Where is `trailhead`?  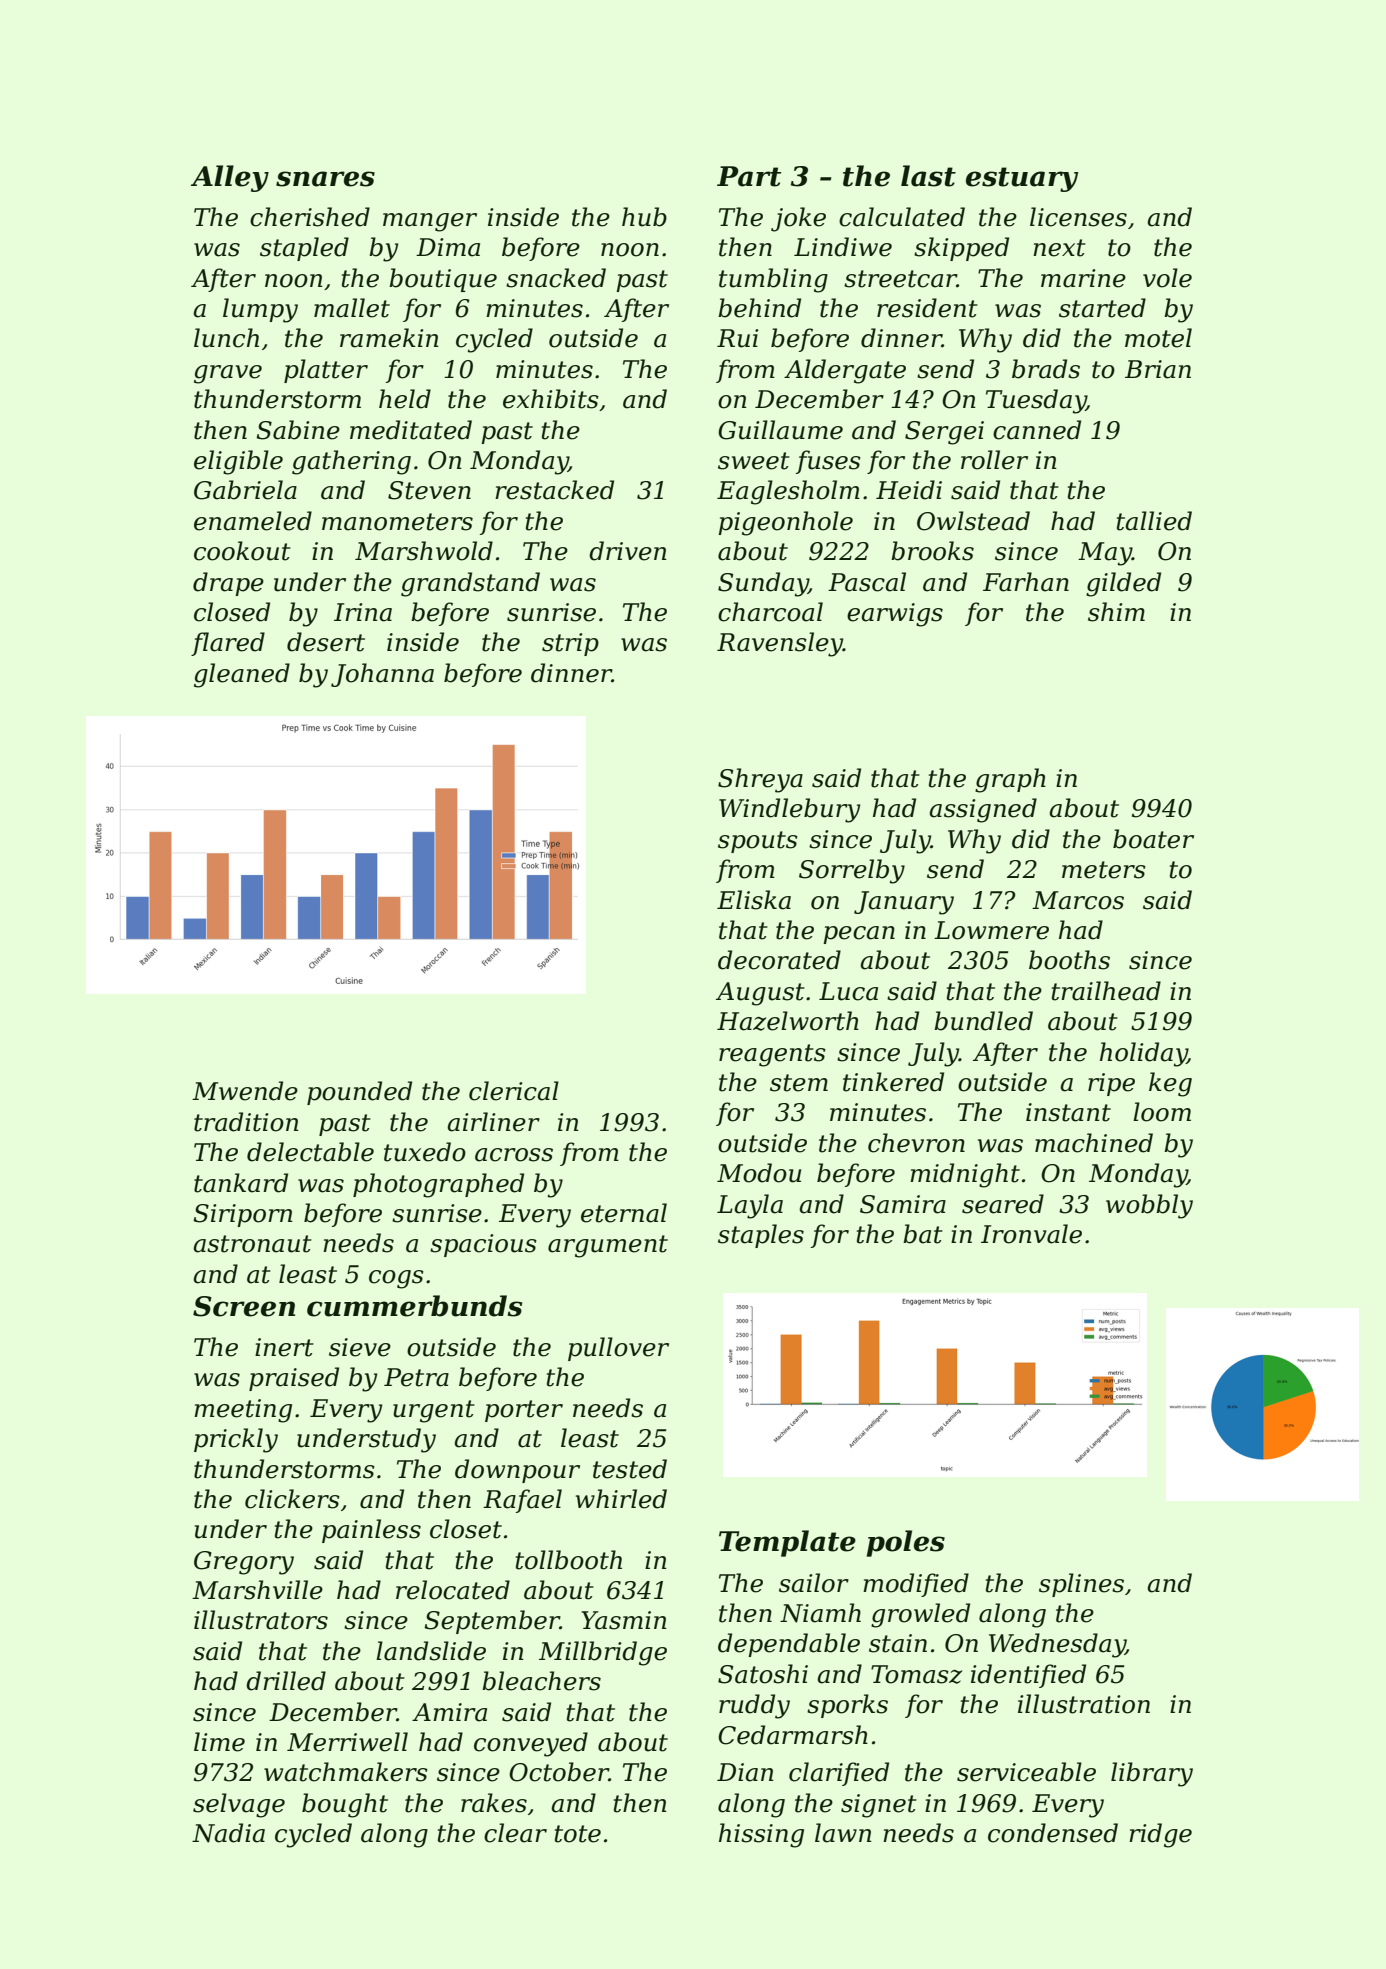 trailhead is located at coordinates (1106, 991).
